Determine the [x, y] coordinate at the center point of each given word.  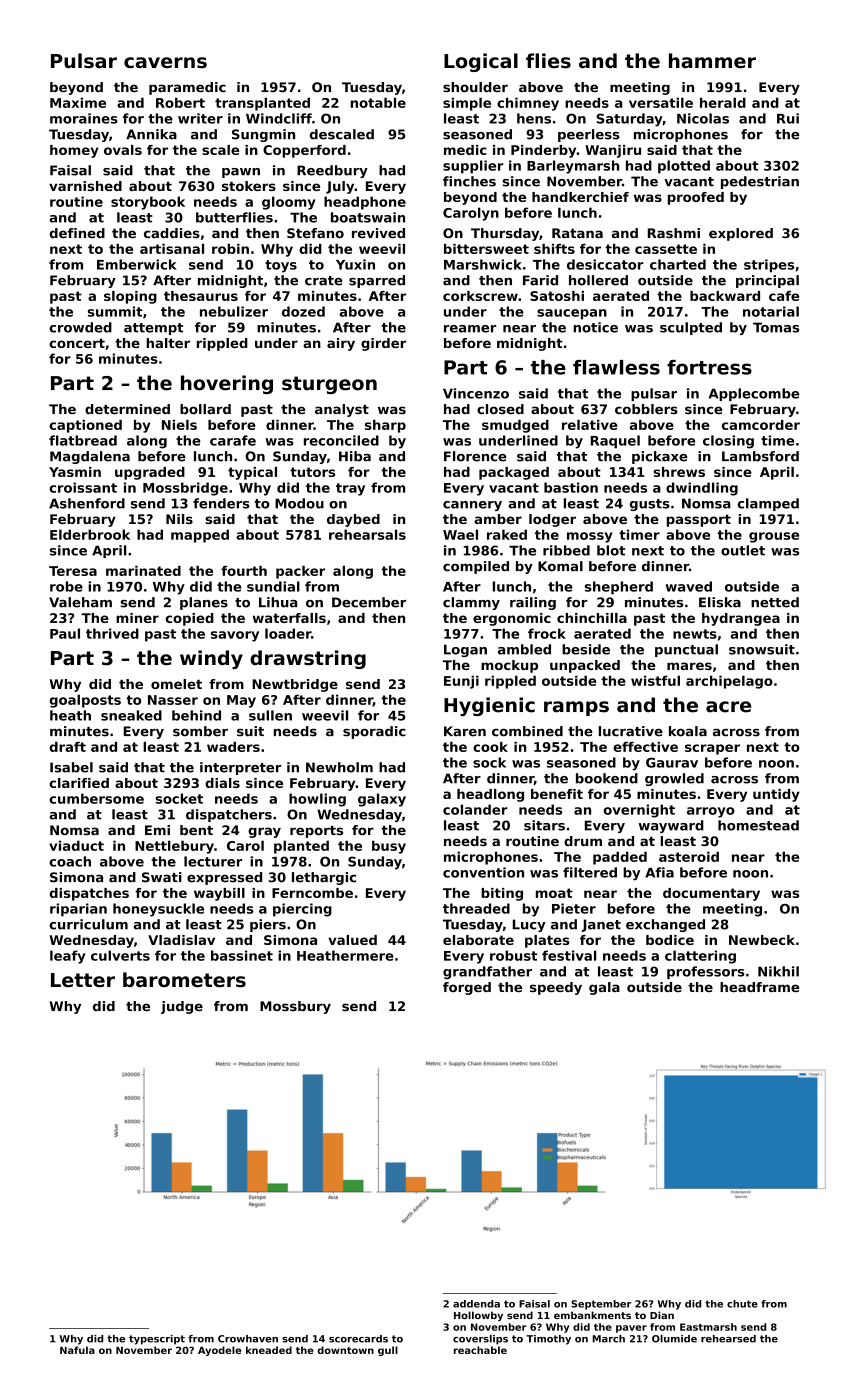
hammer [712, 61]
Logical [481, 62]
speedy [556, 988]
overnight [639, 811]
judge [182, 1007]
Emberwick [137, 264]
